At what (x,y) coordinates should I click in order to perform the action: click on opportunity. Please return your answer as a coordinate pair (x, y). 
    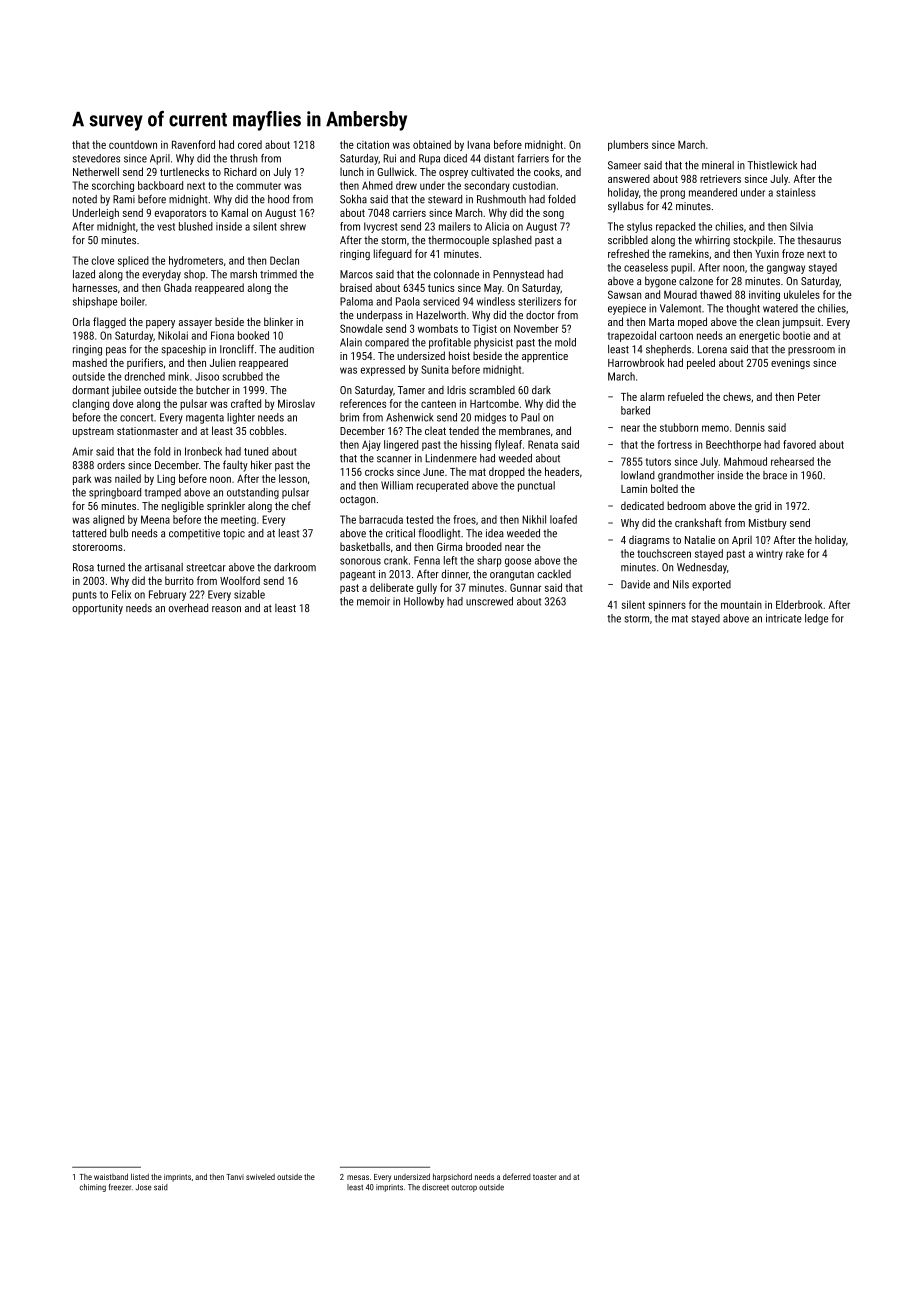
    Looking at the image, I should click on (97, 609).
